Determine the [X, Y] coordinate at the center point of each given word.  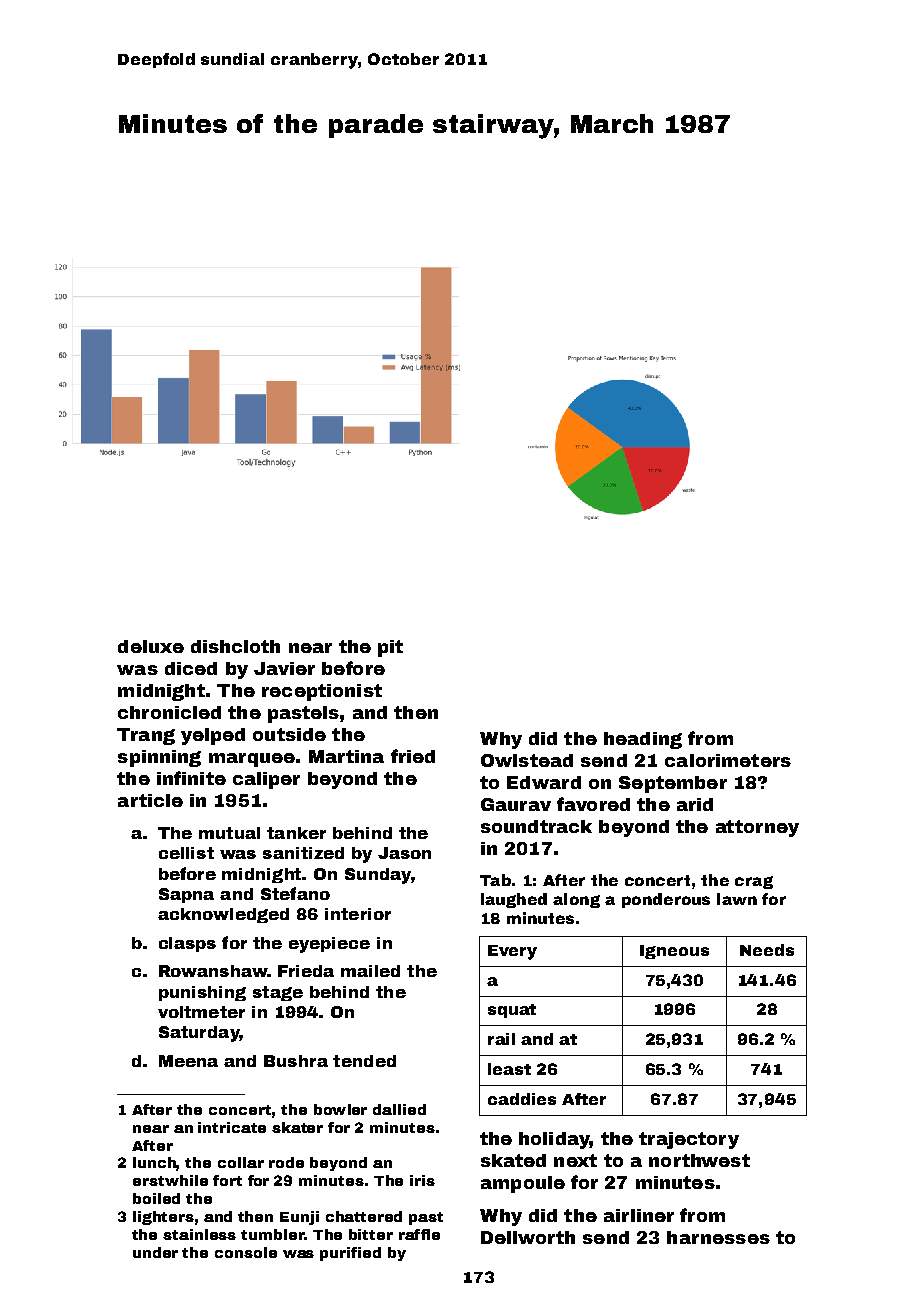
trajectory [689, 1140]
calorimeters [728, 760]
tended [364, 1061]
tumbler [272, 1234]
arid [695, 804]
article [150, 800]
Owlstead [527, 760]
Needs [767, 950]
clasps [187, 944]
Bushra [296, 1061]
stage [278, 993]
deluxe [151, 646]
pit [390, 648]
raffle [419, 1234]
